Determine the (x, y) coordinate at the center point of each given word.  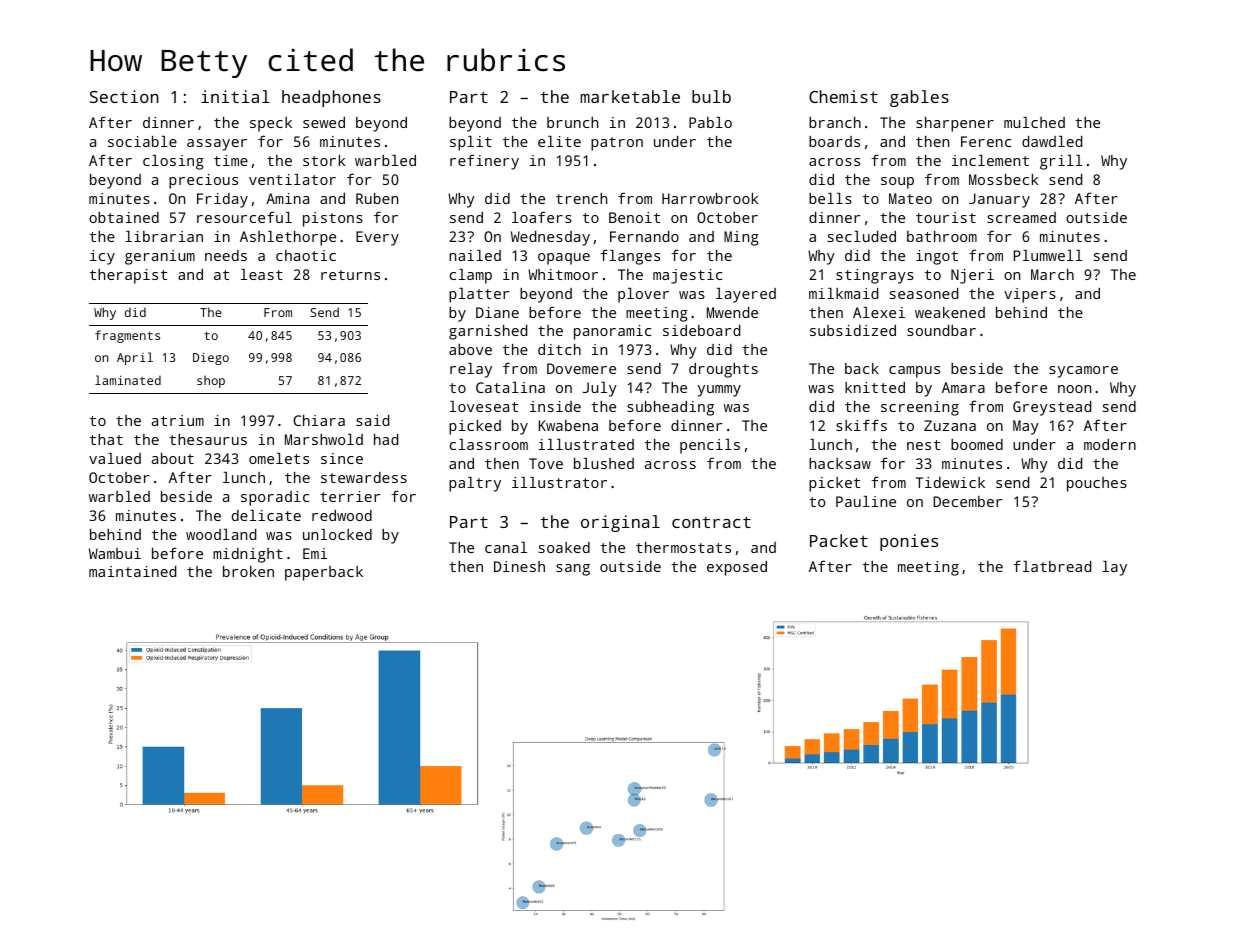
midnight (248, 555)
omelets (279, 458)
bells (830, 198)
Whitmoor (563, 274)
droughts (723, 370)
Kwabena (568, 425)
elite (559, 141)
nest (923, 445)
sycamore (1083, 372)
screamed (1021, 217)
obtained (124, 217)
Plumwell (1048, 255)
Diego (211, 358)
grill (1061, 162)
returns (350, 275)
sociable (142, 141)
